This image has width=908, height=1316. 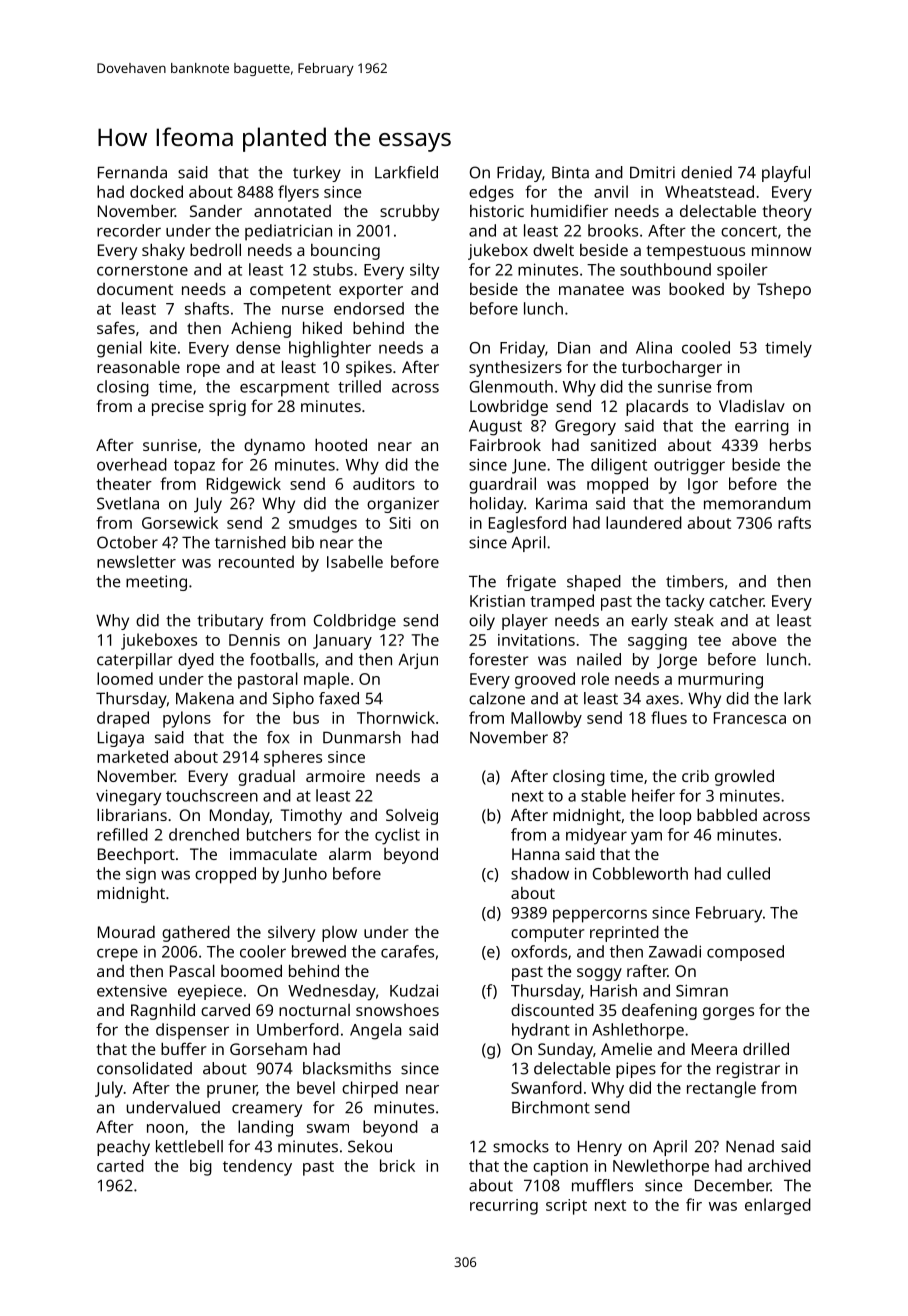 I want to click on Ragnhild, so click(x=163, y=1011).
